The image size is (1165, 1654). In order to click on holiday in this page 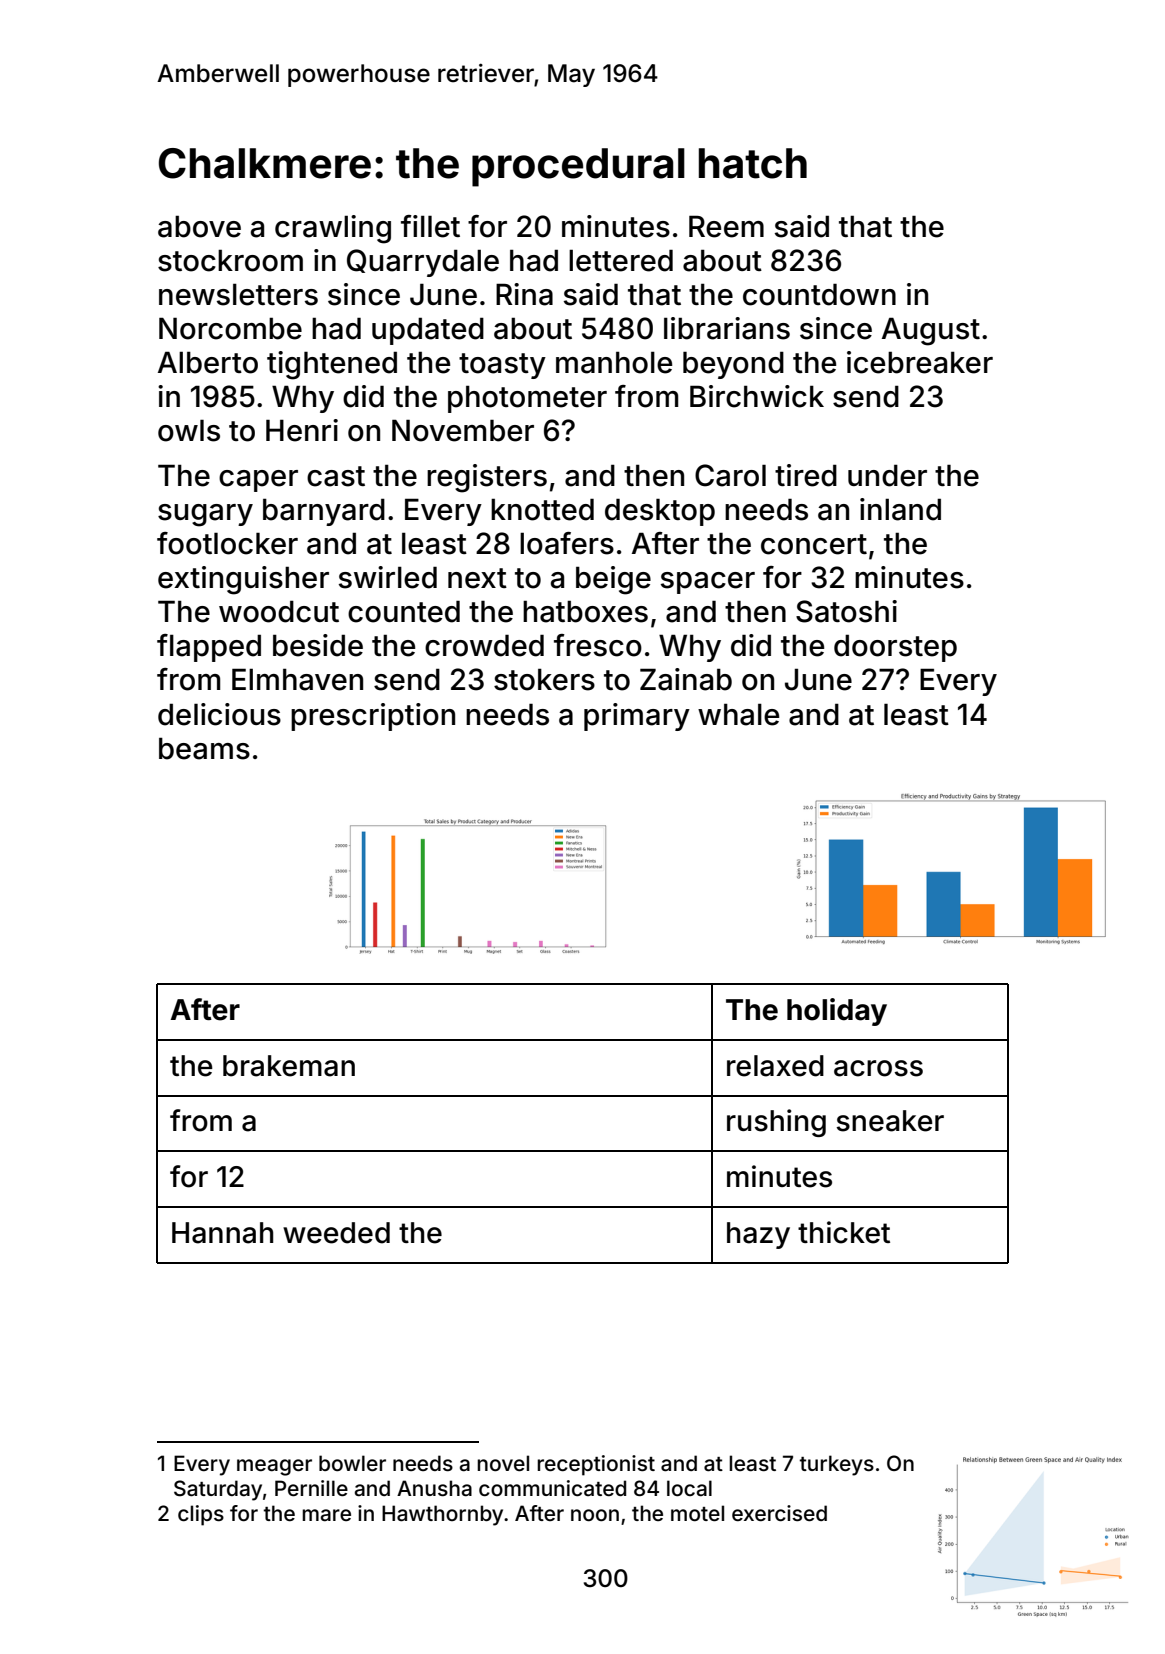, I will do `click(837, 1012)`.
